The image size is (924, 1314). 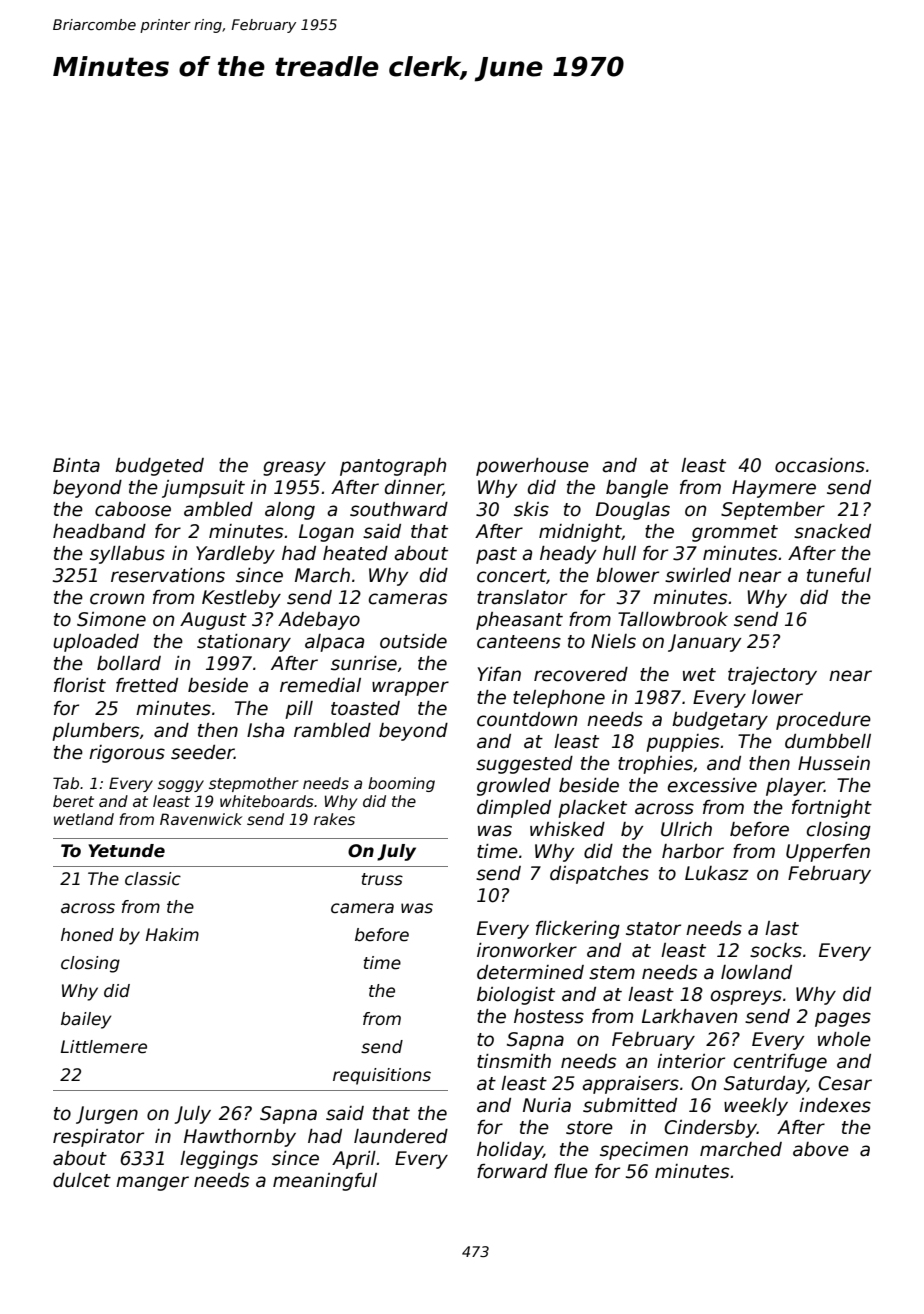 What do you see at coordinates (512, 1171) in the screenshot?
I see `forward` at bounding box center [512, 1171].
